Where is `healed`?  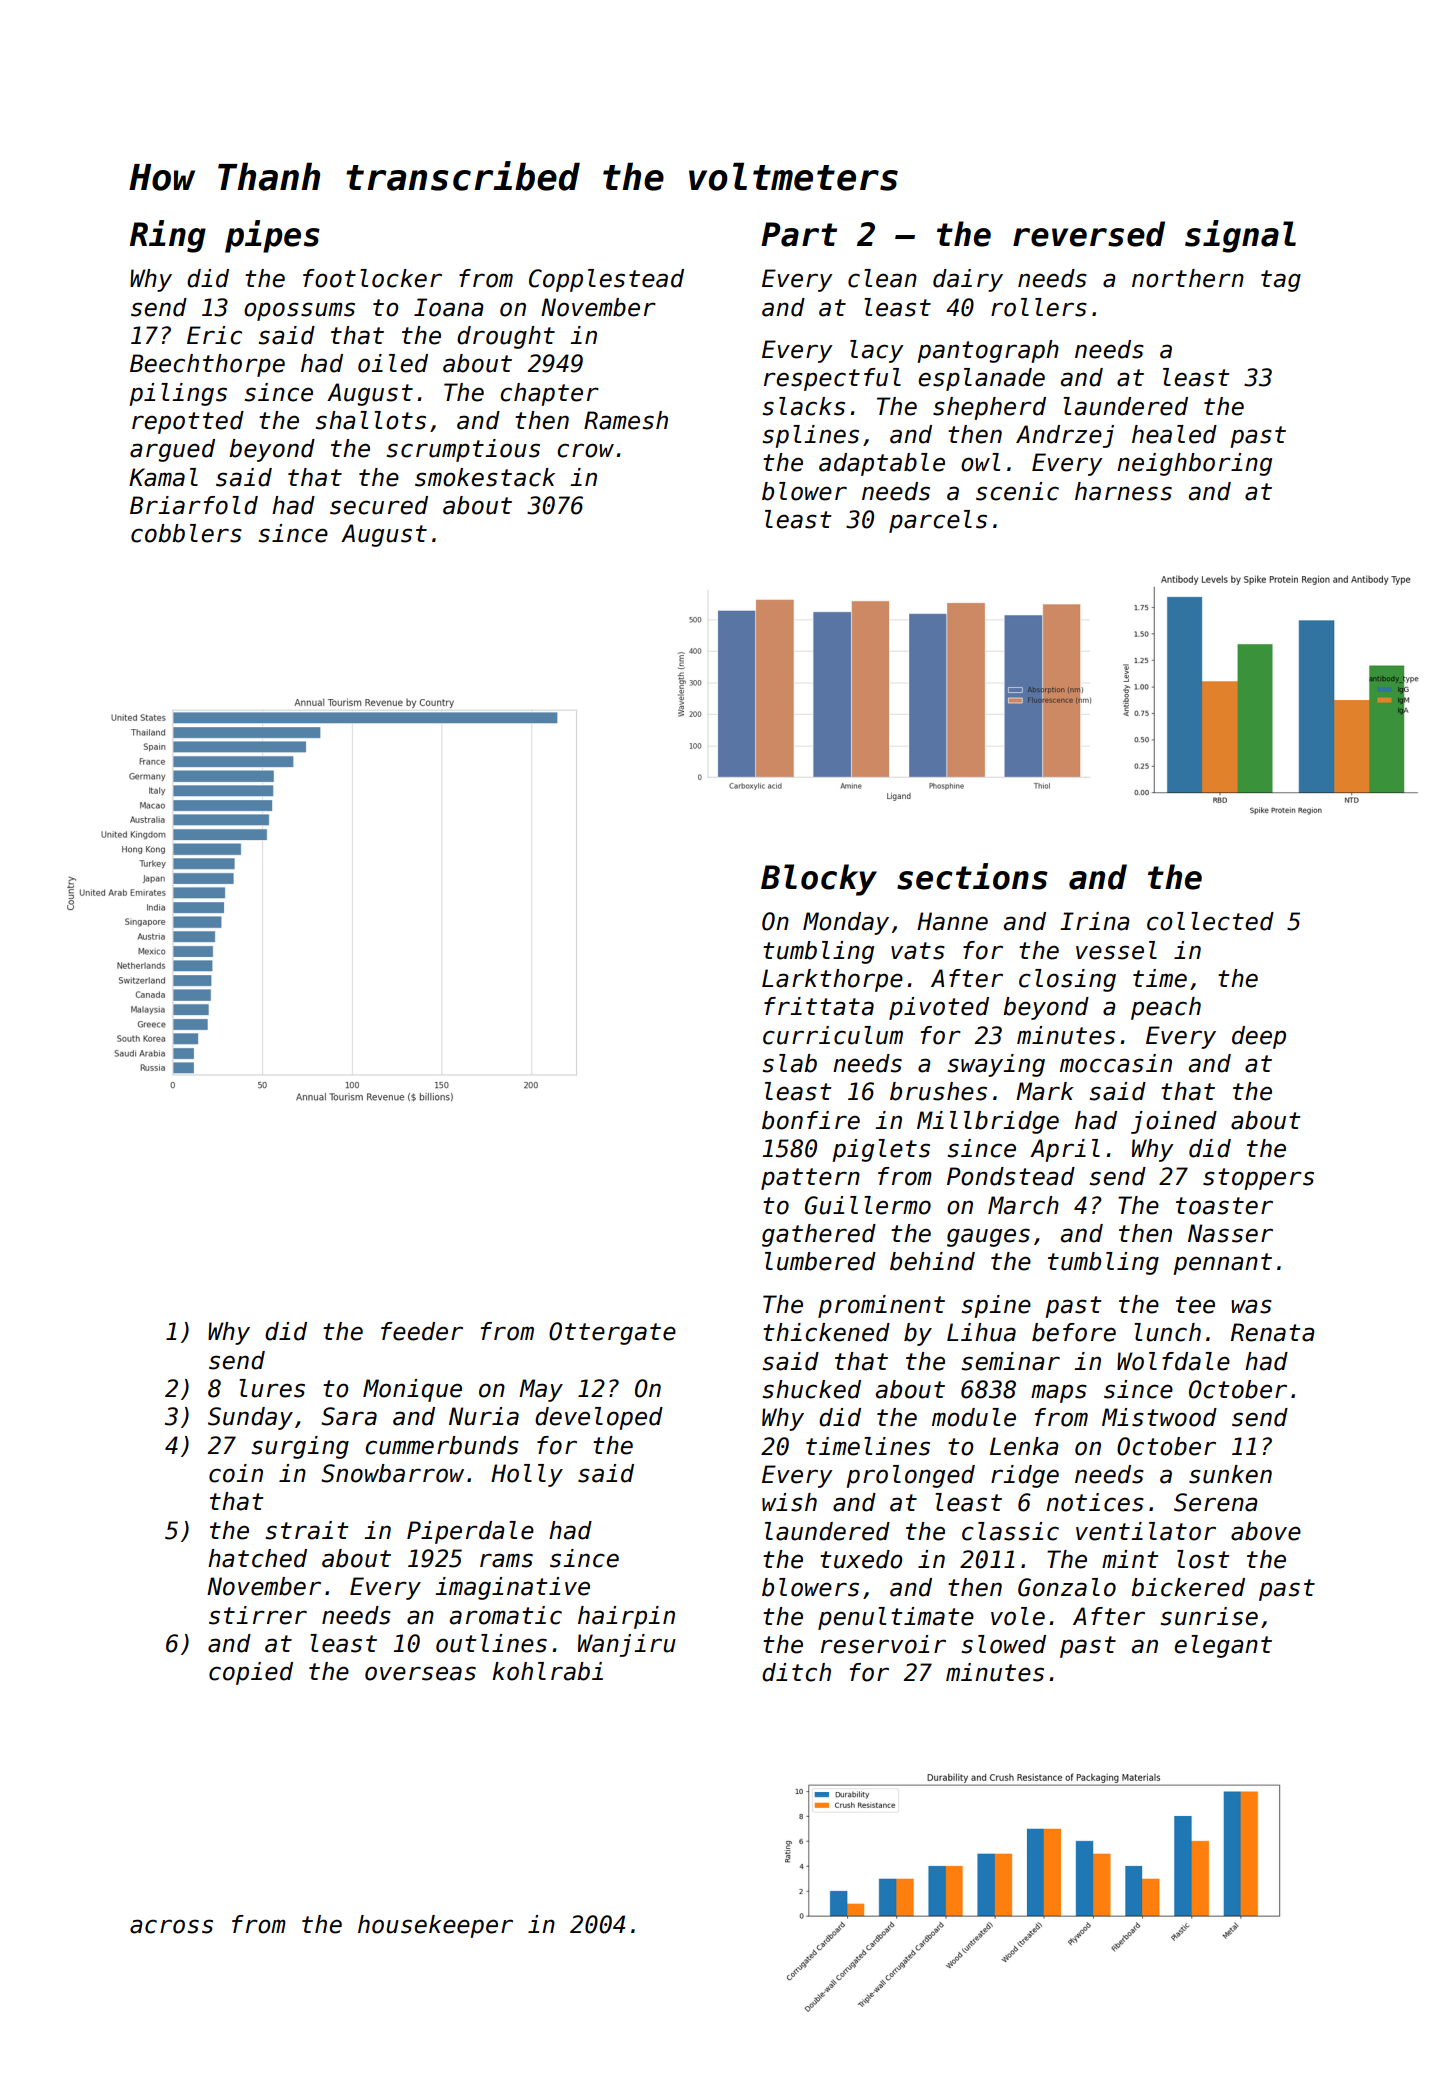
healed is located at coordinates (1174, 434).
